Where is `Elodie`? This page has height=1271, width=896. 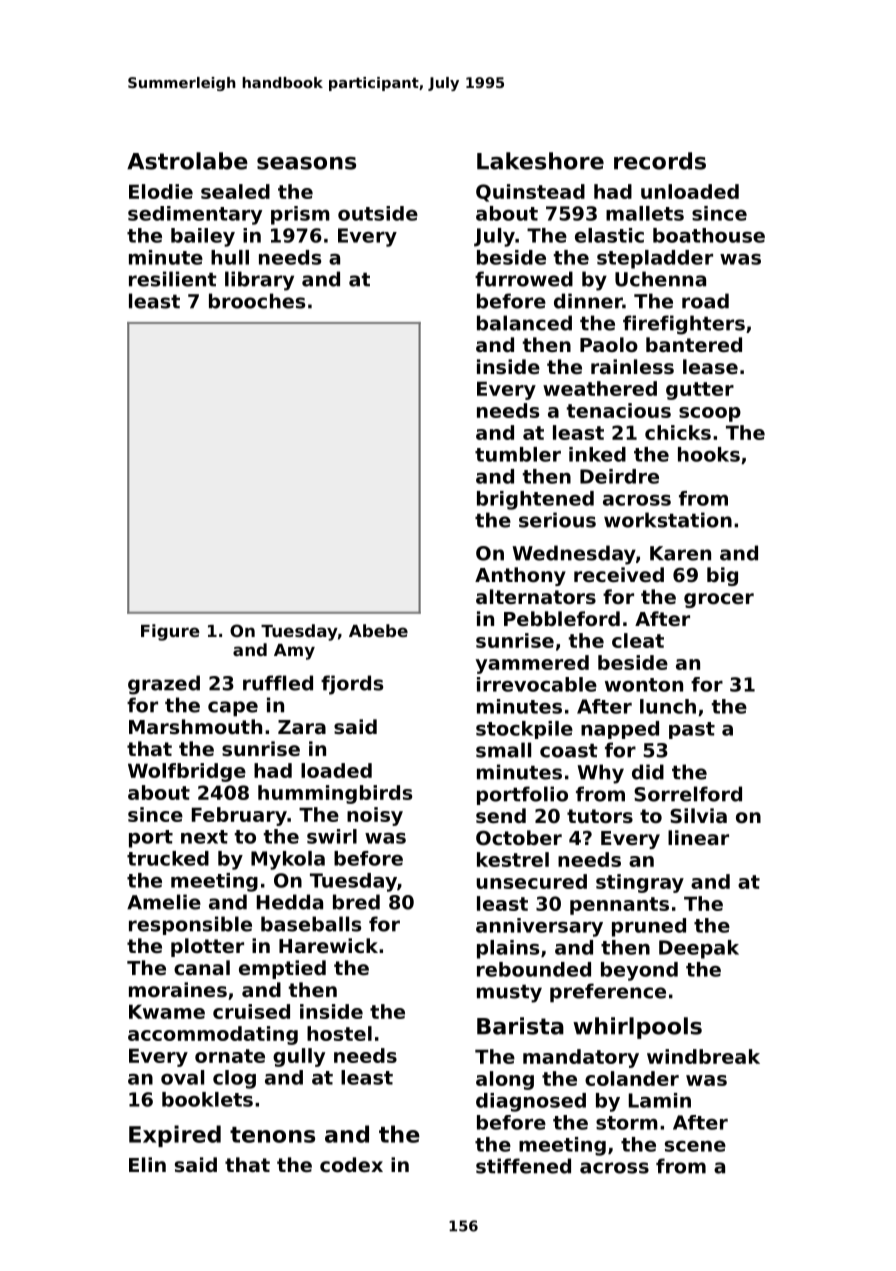 Elodie is located at coordinates (161, 191).
